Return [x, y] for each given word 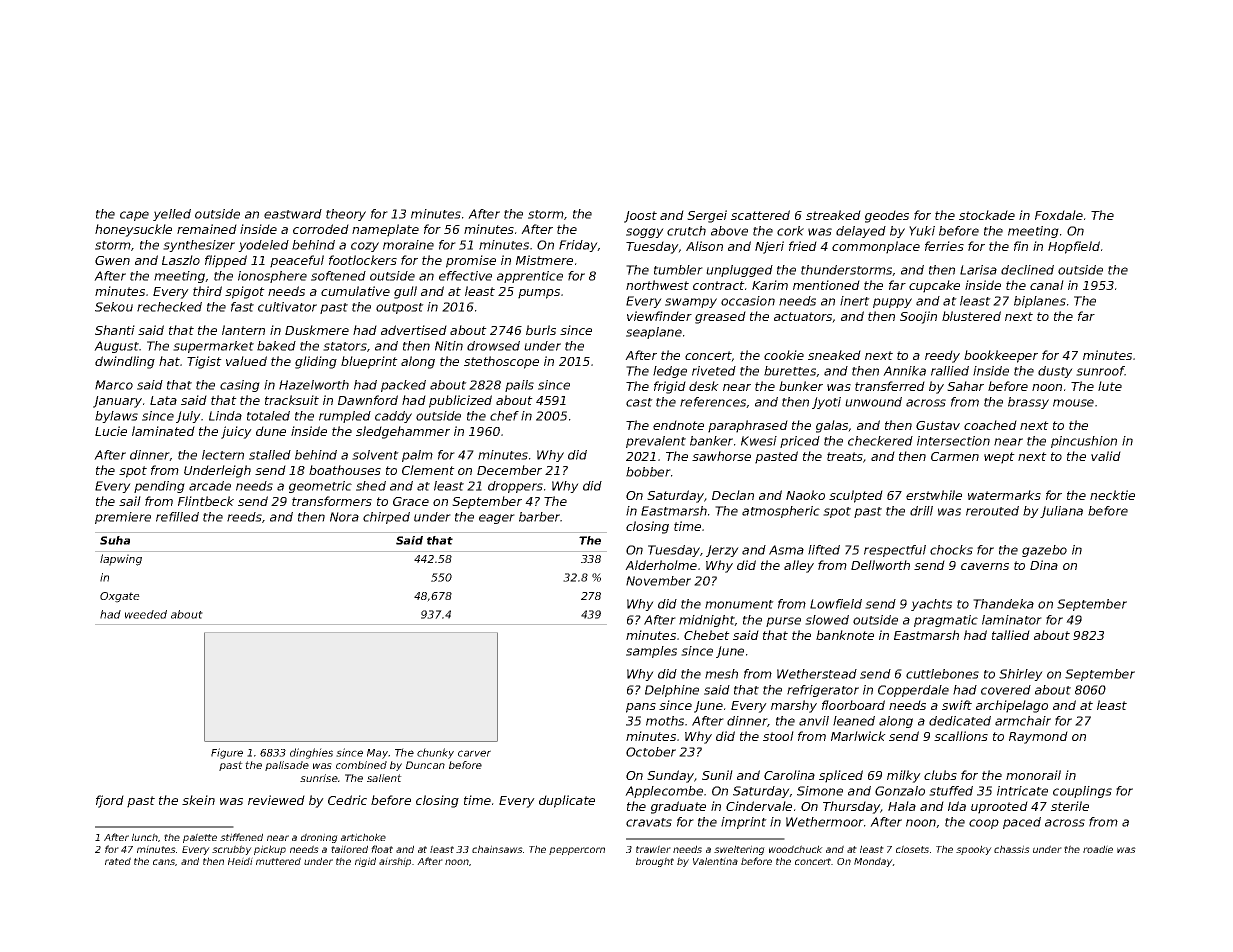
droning [319, 838]
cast [639, 402]
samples [651, 652]
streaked [833, 215]
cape [134, 216]
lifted [824, 550]
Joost [640, 217]
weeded [146, 614]
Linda [225, 416]
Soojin [918, 317]
